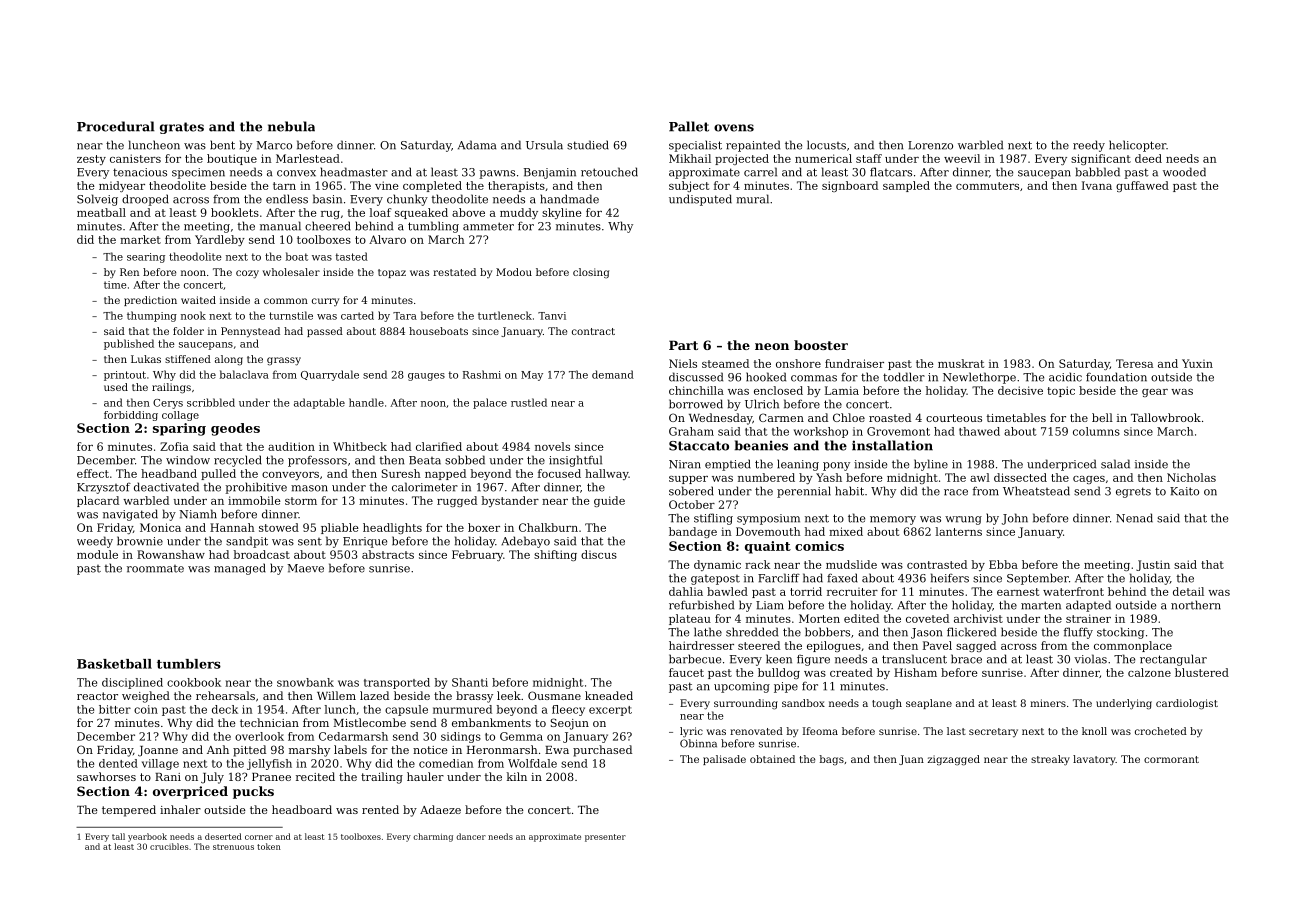 This page has height=924, width=1308. I want to click on Liam, so click(770, 605).
